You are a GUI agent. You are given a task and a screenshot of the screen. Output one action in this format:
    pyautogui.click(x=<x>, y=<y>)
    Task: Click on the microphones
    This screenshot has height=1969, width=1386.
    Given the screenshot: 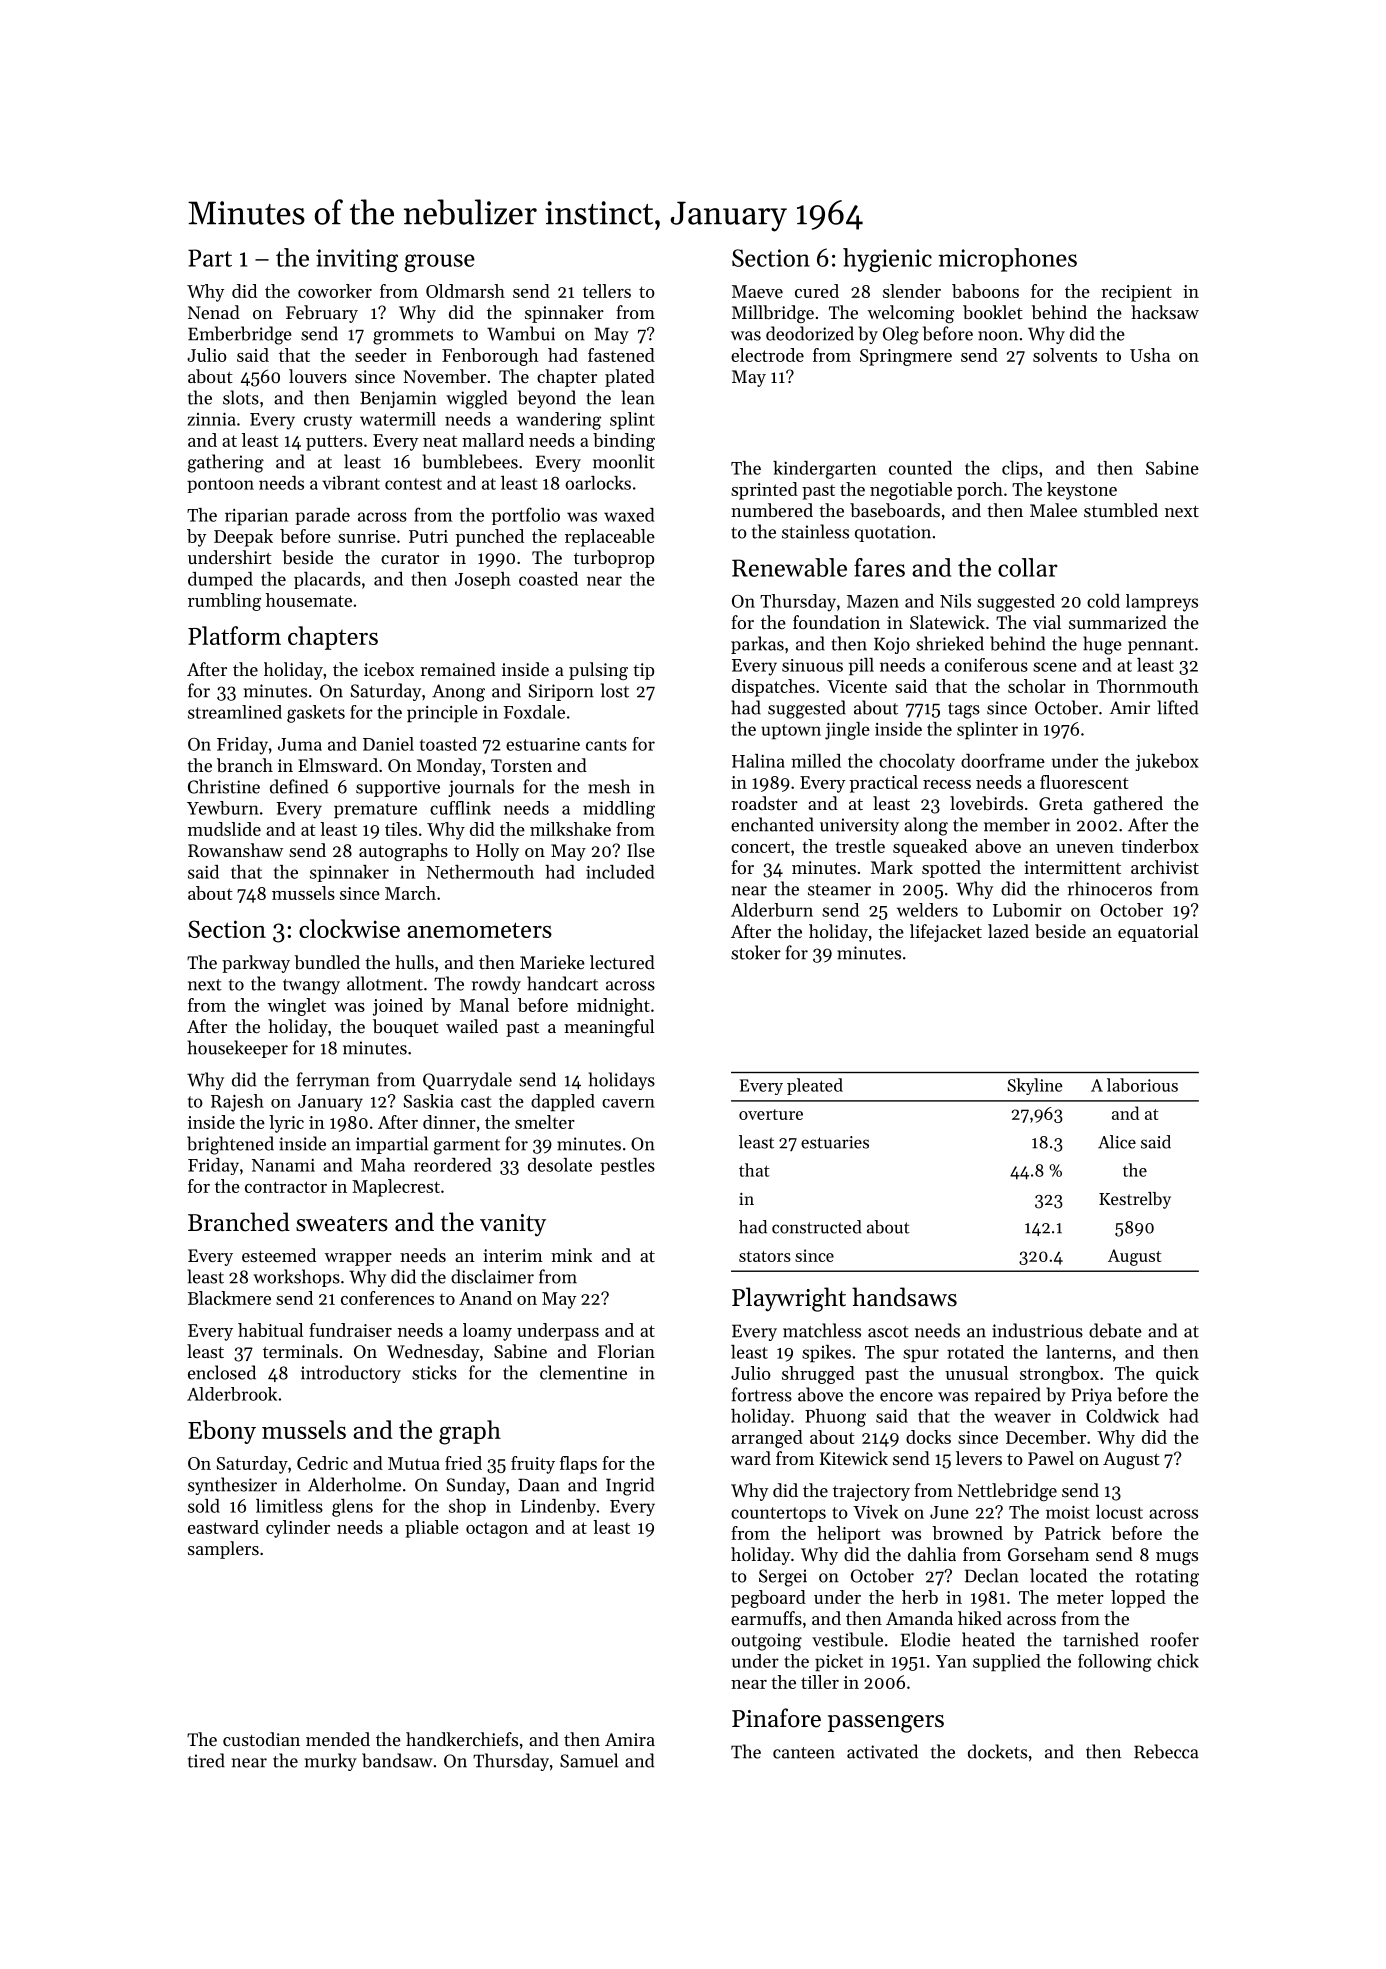 What is the action you would take?
    pyautogui.click(x=1007, y=260)
